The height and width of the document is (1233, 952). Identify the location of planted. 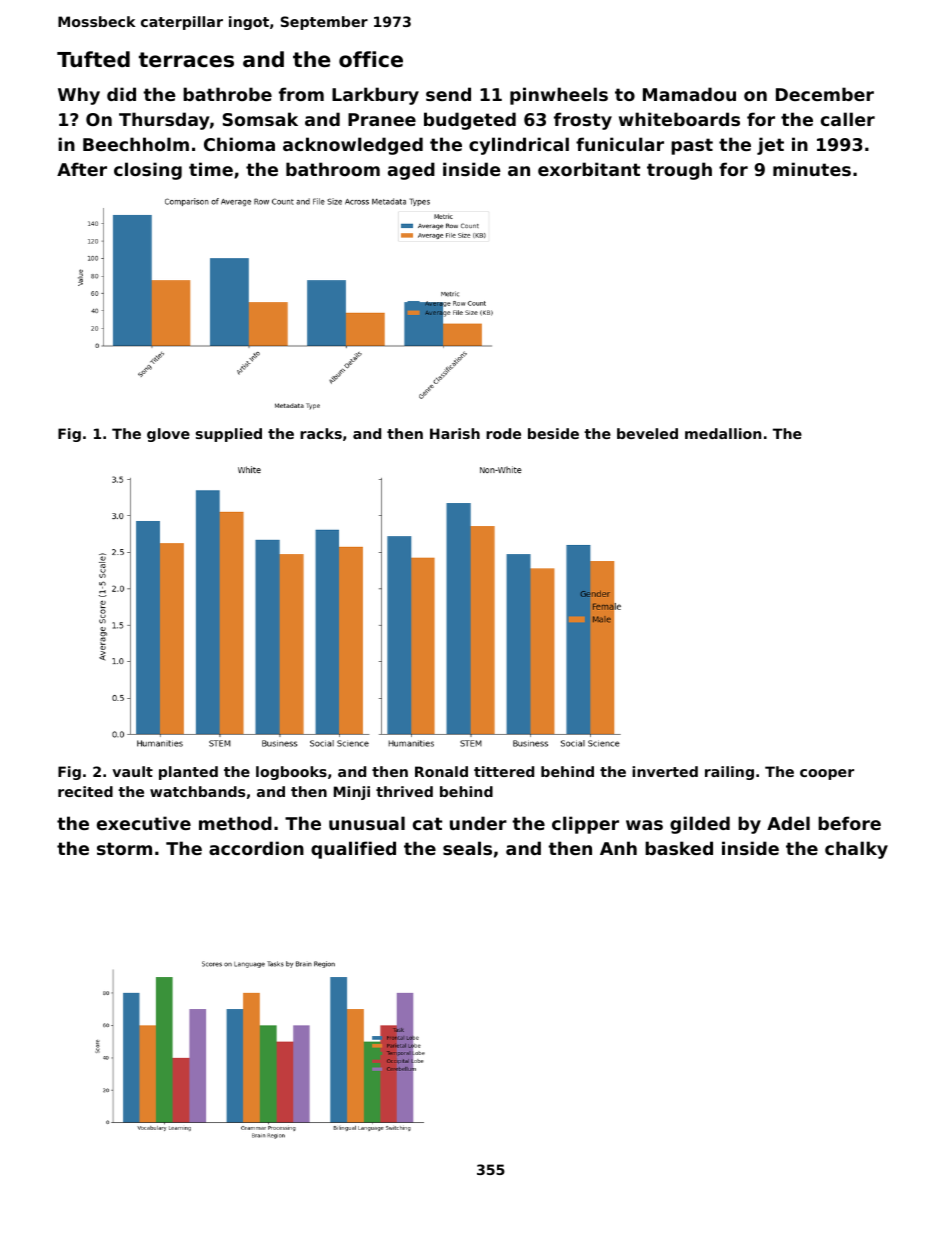
(188, 773).
